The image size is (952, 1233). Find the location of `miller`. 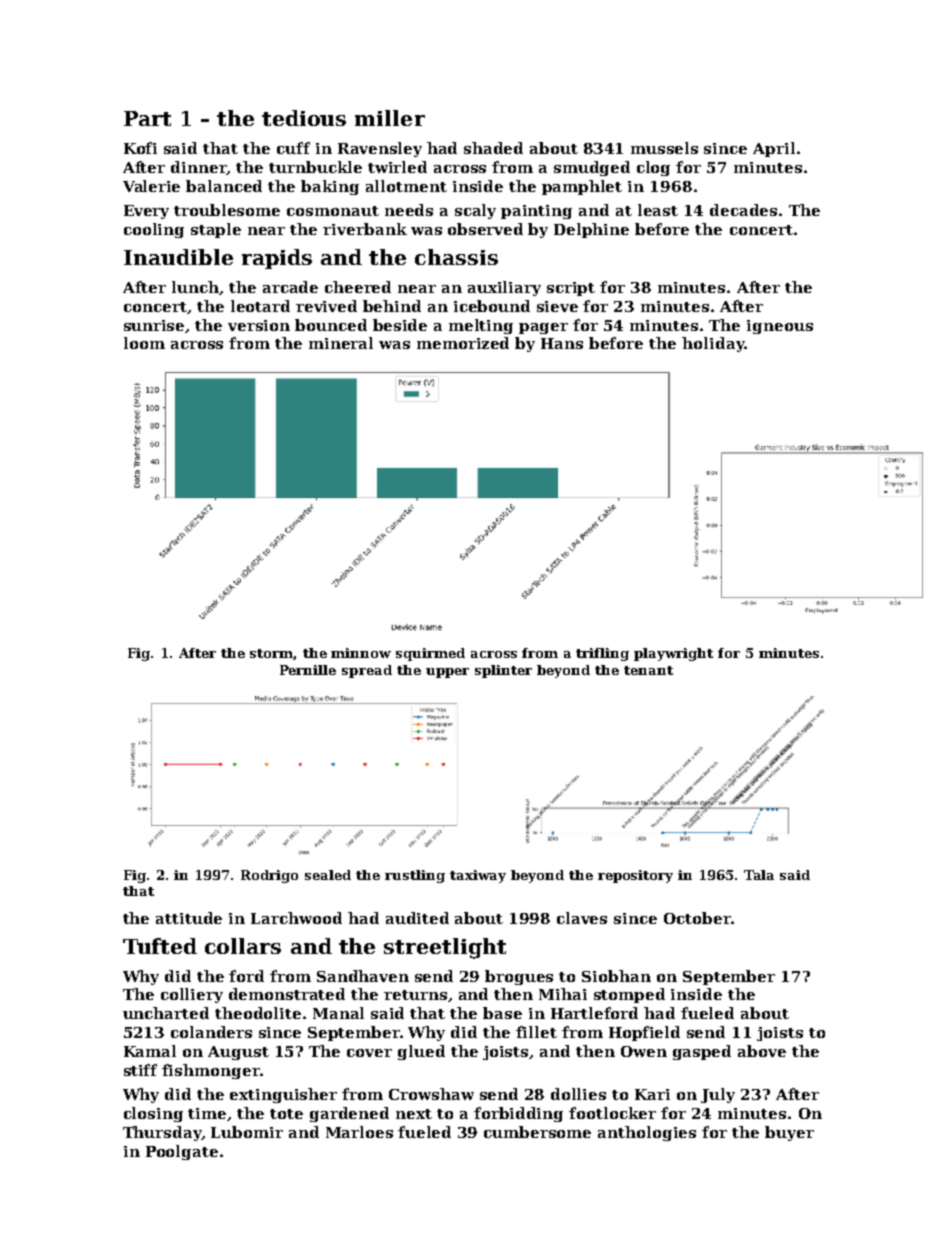

miller is located at coordinates (390, 118).
